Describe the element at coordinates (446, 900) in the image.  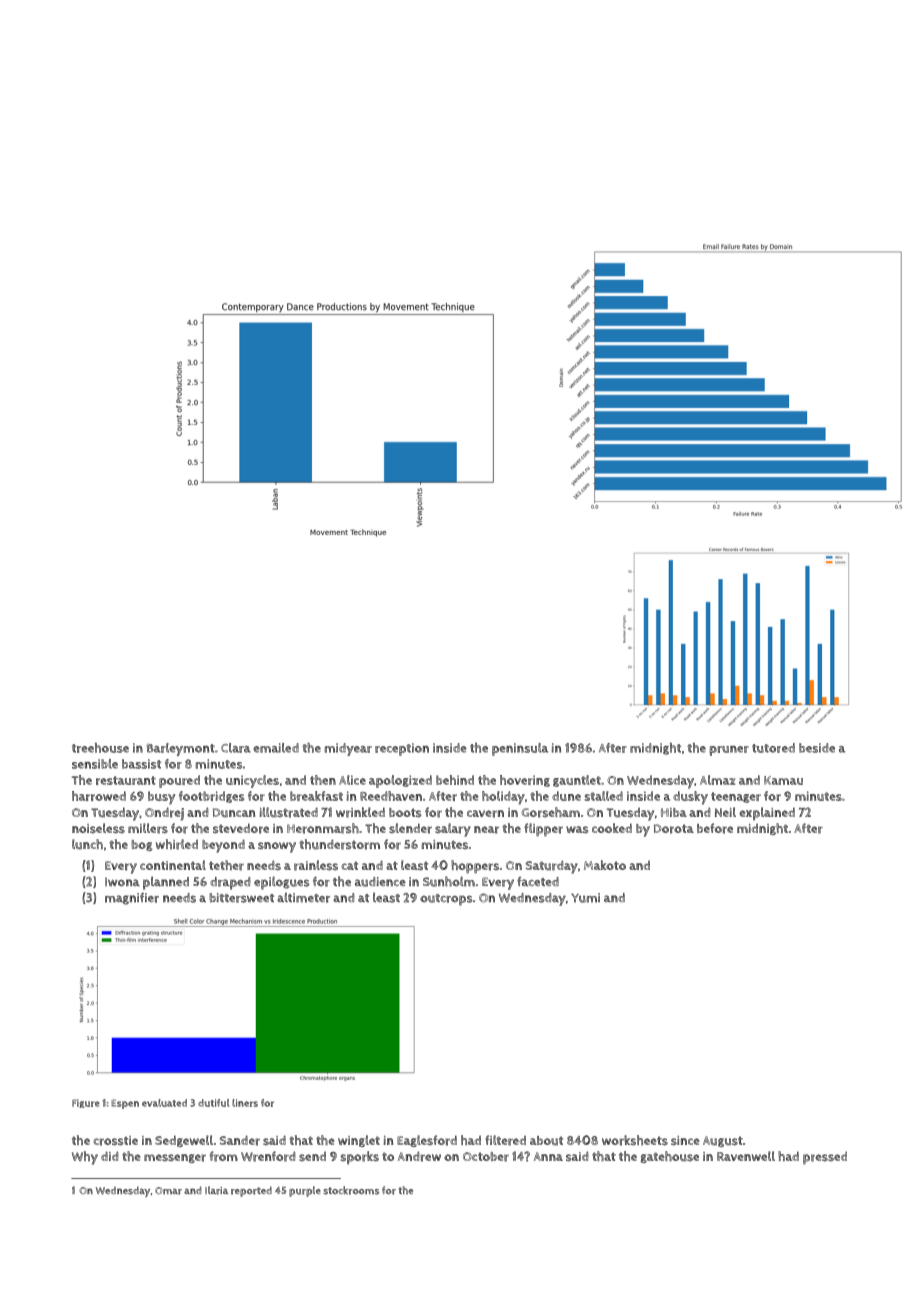
I see `outcrops` at that location.
